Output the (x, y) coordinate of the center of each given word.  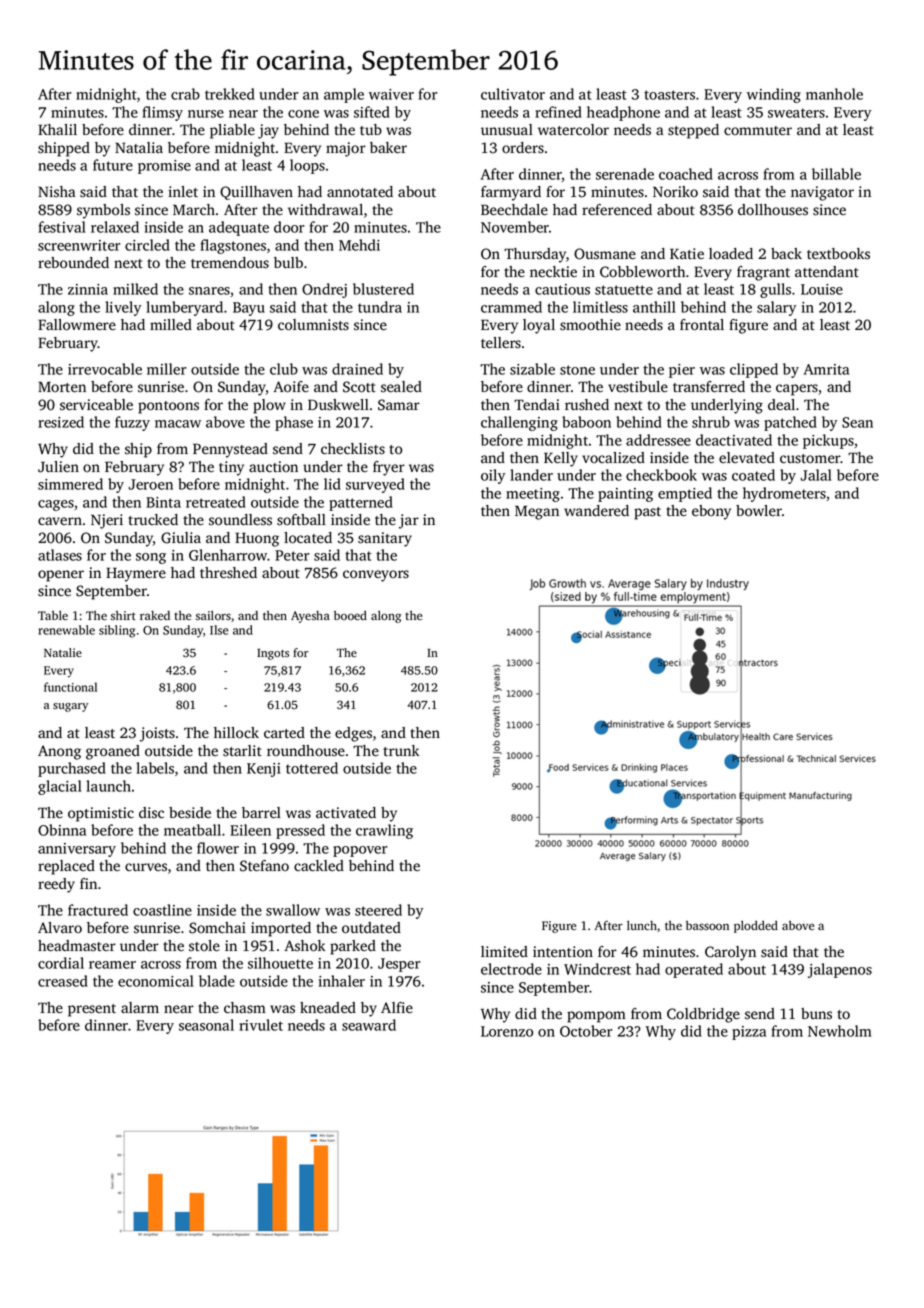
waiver (391, 94)
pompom (596, 1017)
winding (774, 95)
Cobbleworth (642, 272)
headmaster (77, 946)
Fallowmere (77, 325)
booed (350, 615)
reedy (56, 885)
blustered (383, 289)
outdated (371, 928)
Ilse (219, 630)
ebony (711, 512)
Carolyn (730, 953)
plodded (756, 927)
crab (185, 94)
